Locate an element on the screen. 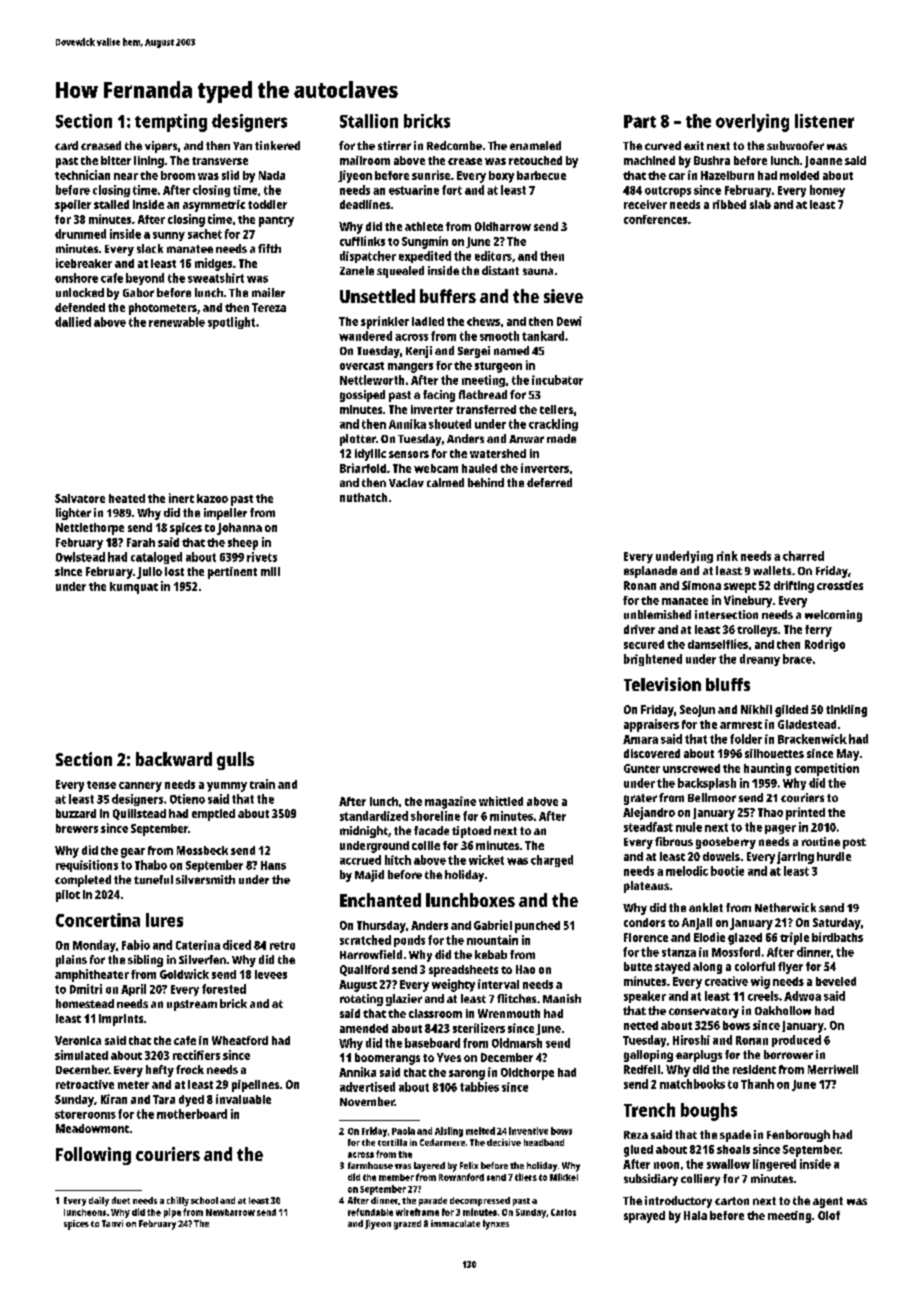 This screenshot has height=1308, width=924. card is located at coordinates (66, 145).
